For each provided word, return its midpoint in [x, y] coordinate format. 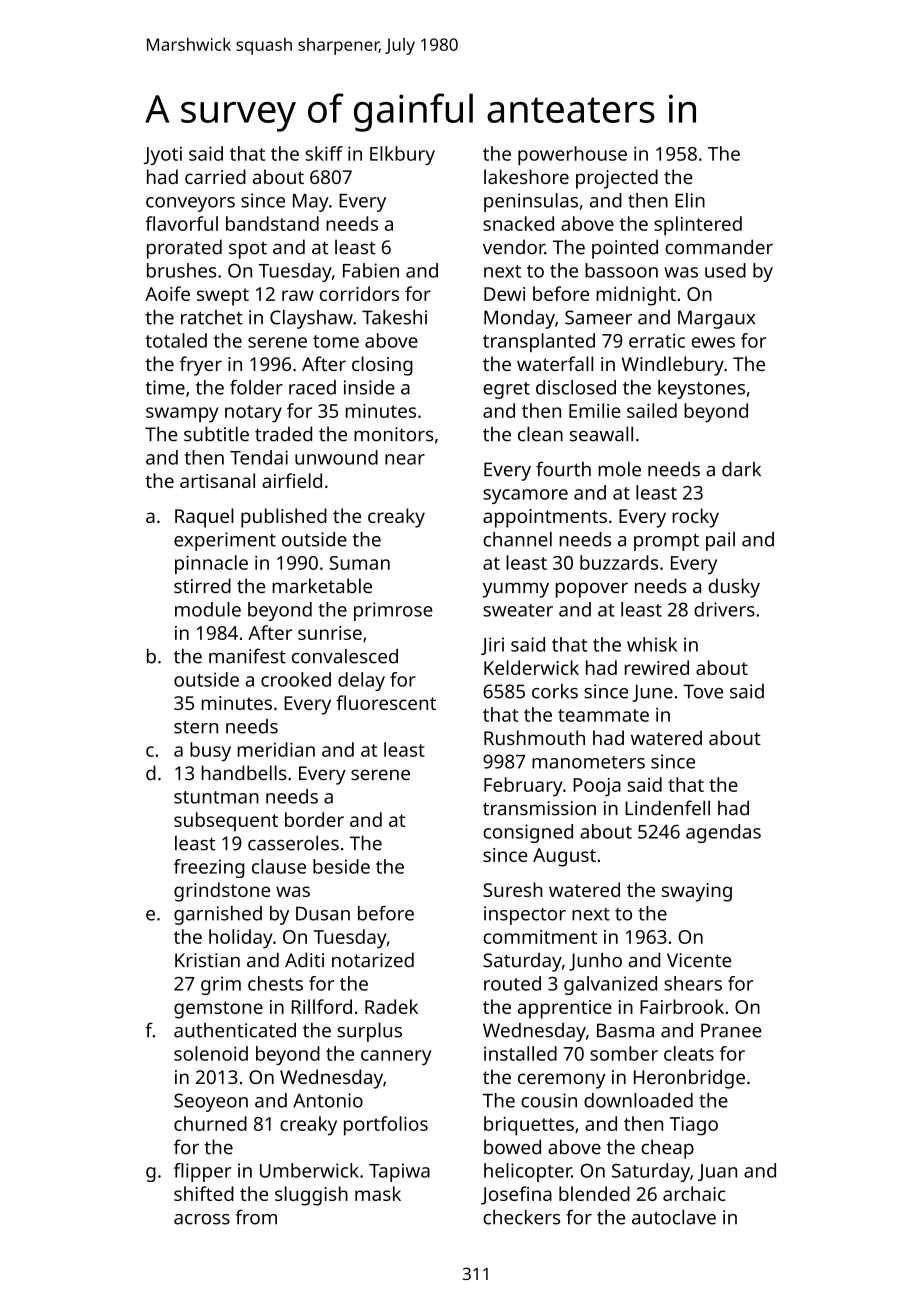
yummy [516, 590]
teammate [603, 715]
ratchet [212, 317]
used [725, 270]
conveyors [190, 204]
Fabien [371, 270]
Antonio [328, 1100]
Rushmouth [534, 737]
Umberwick [309, 1170]
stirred [202, 585]
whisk [652, 644]
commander [719, 247]
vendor [514, 247]
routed [512, 983]
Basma [625, 1030]
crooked [296, 679]
